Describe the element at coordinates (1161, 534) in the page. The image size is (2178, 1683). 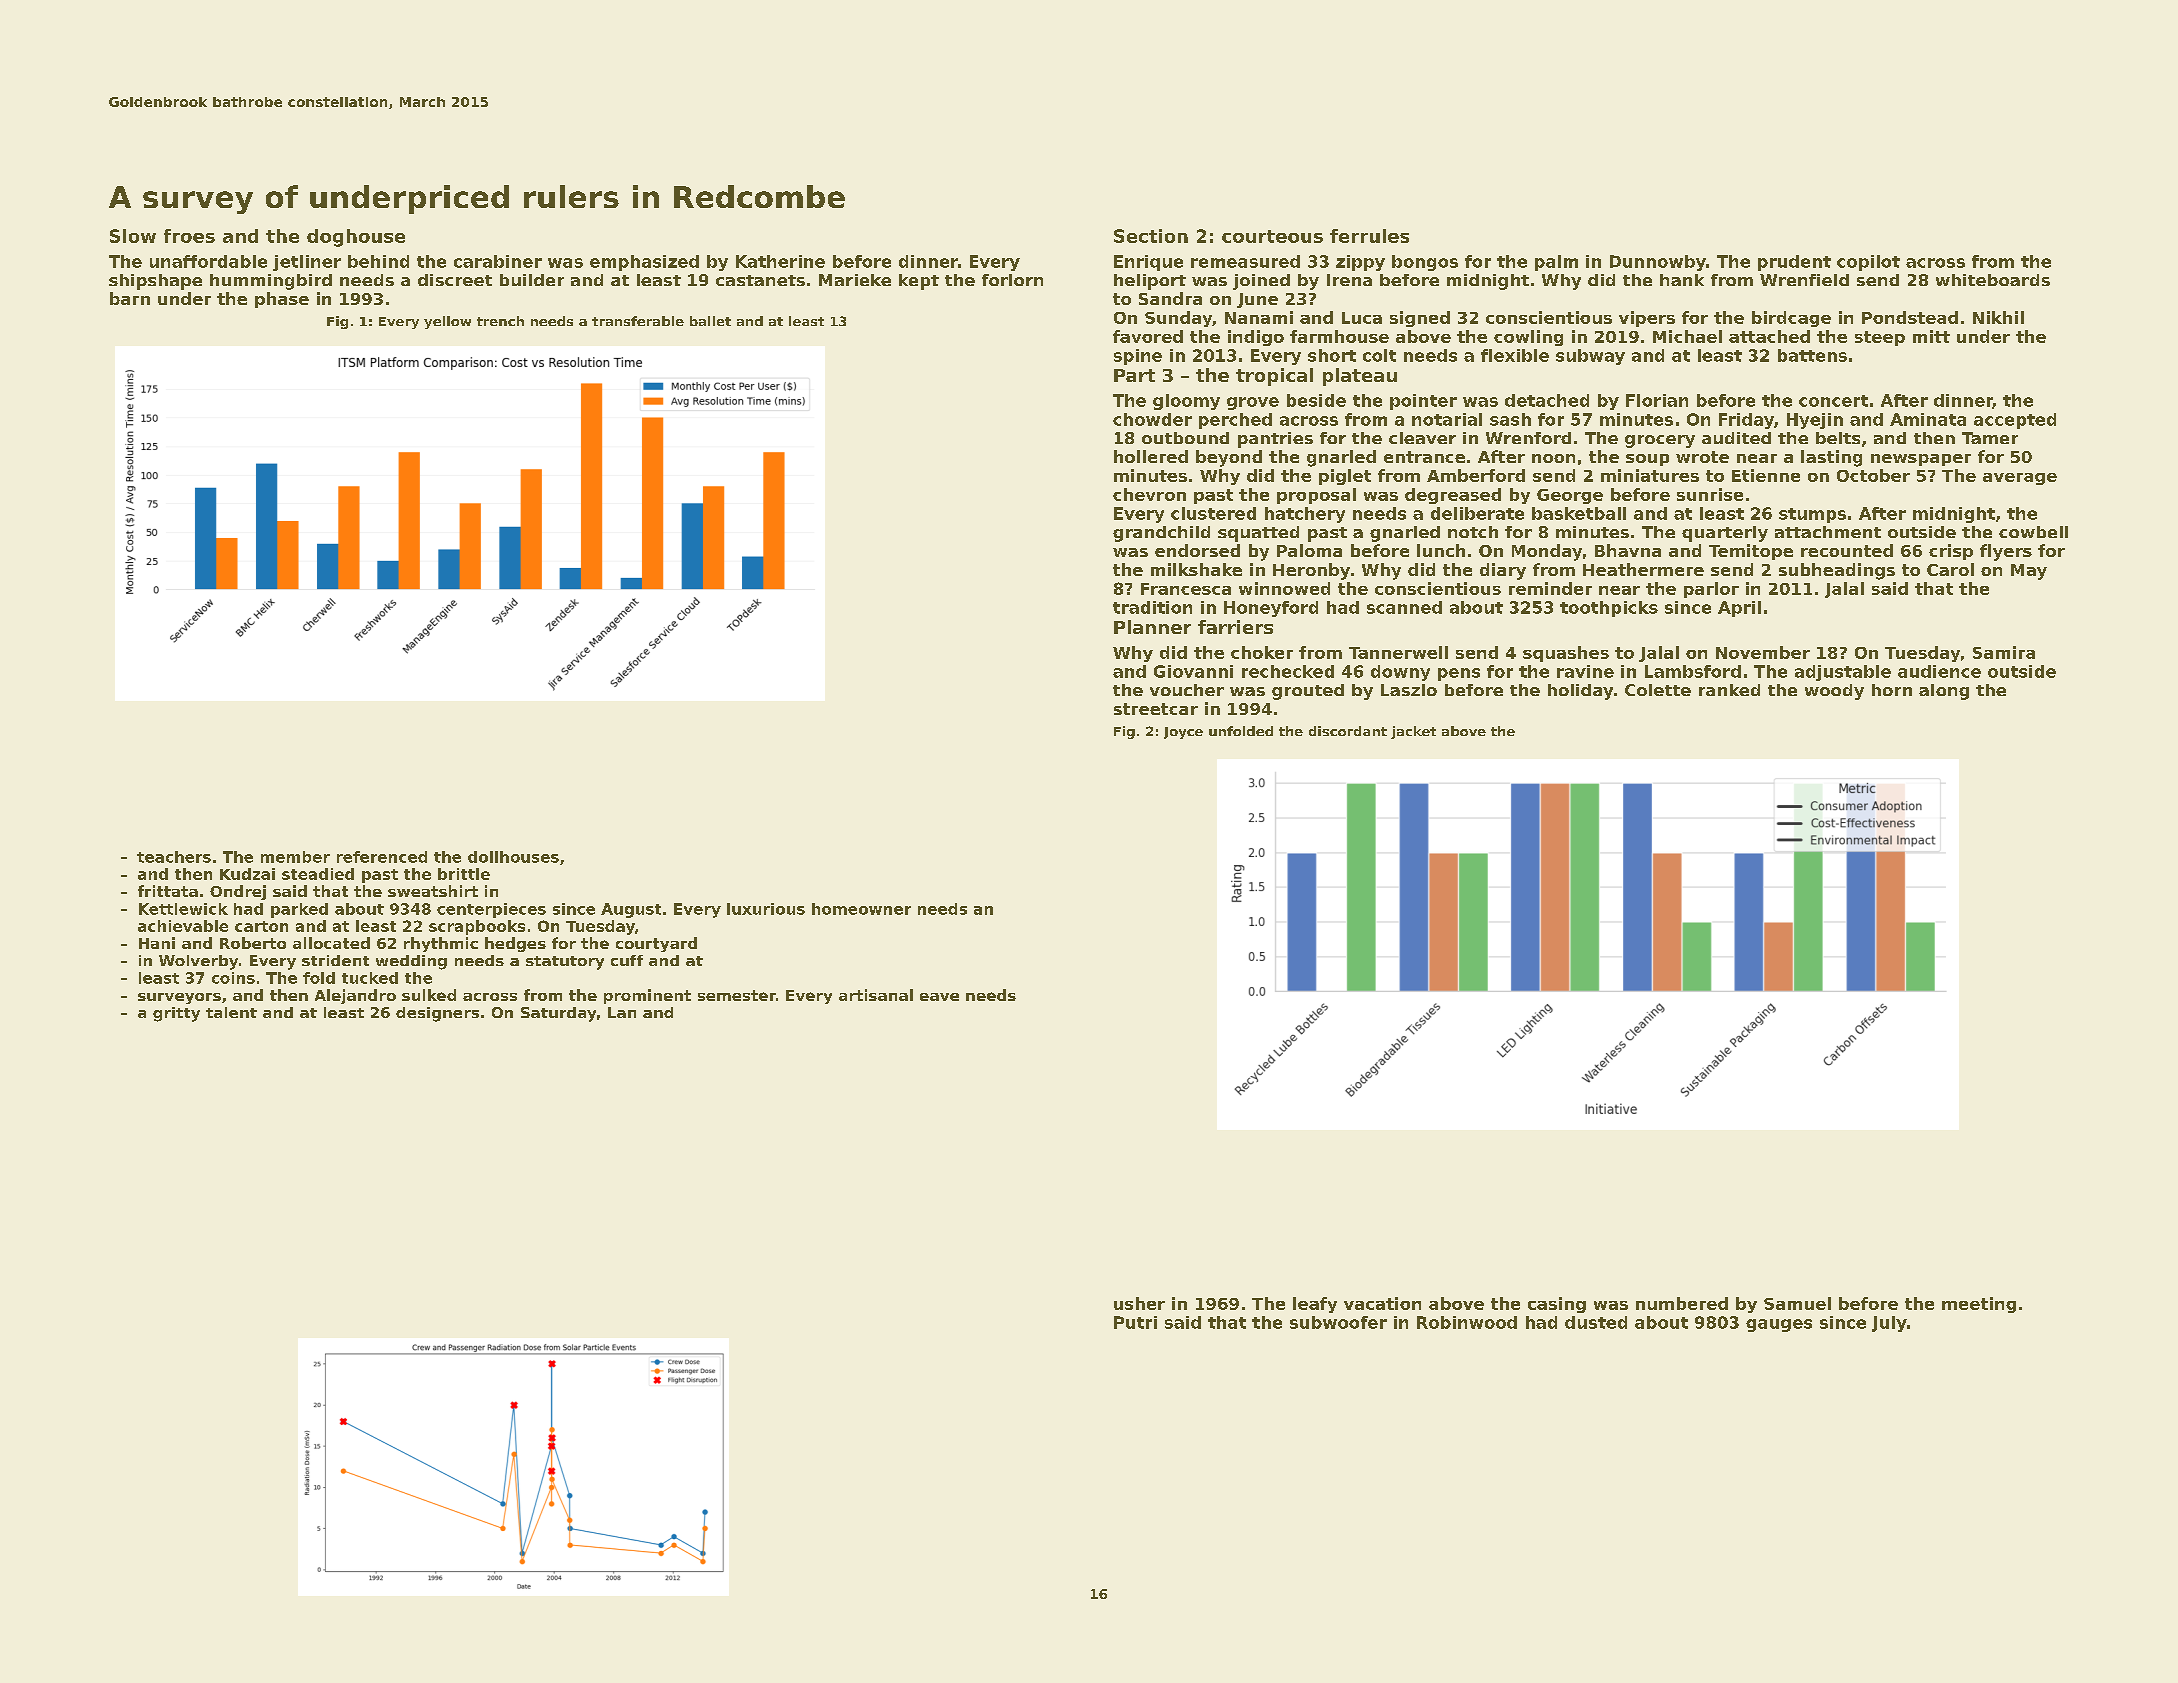
I see `grandchild` at that location.
